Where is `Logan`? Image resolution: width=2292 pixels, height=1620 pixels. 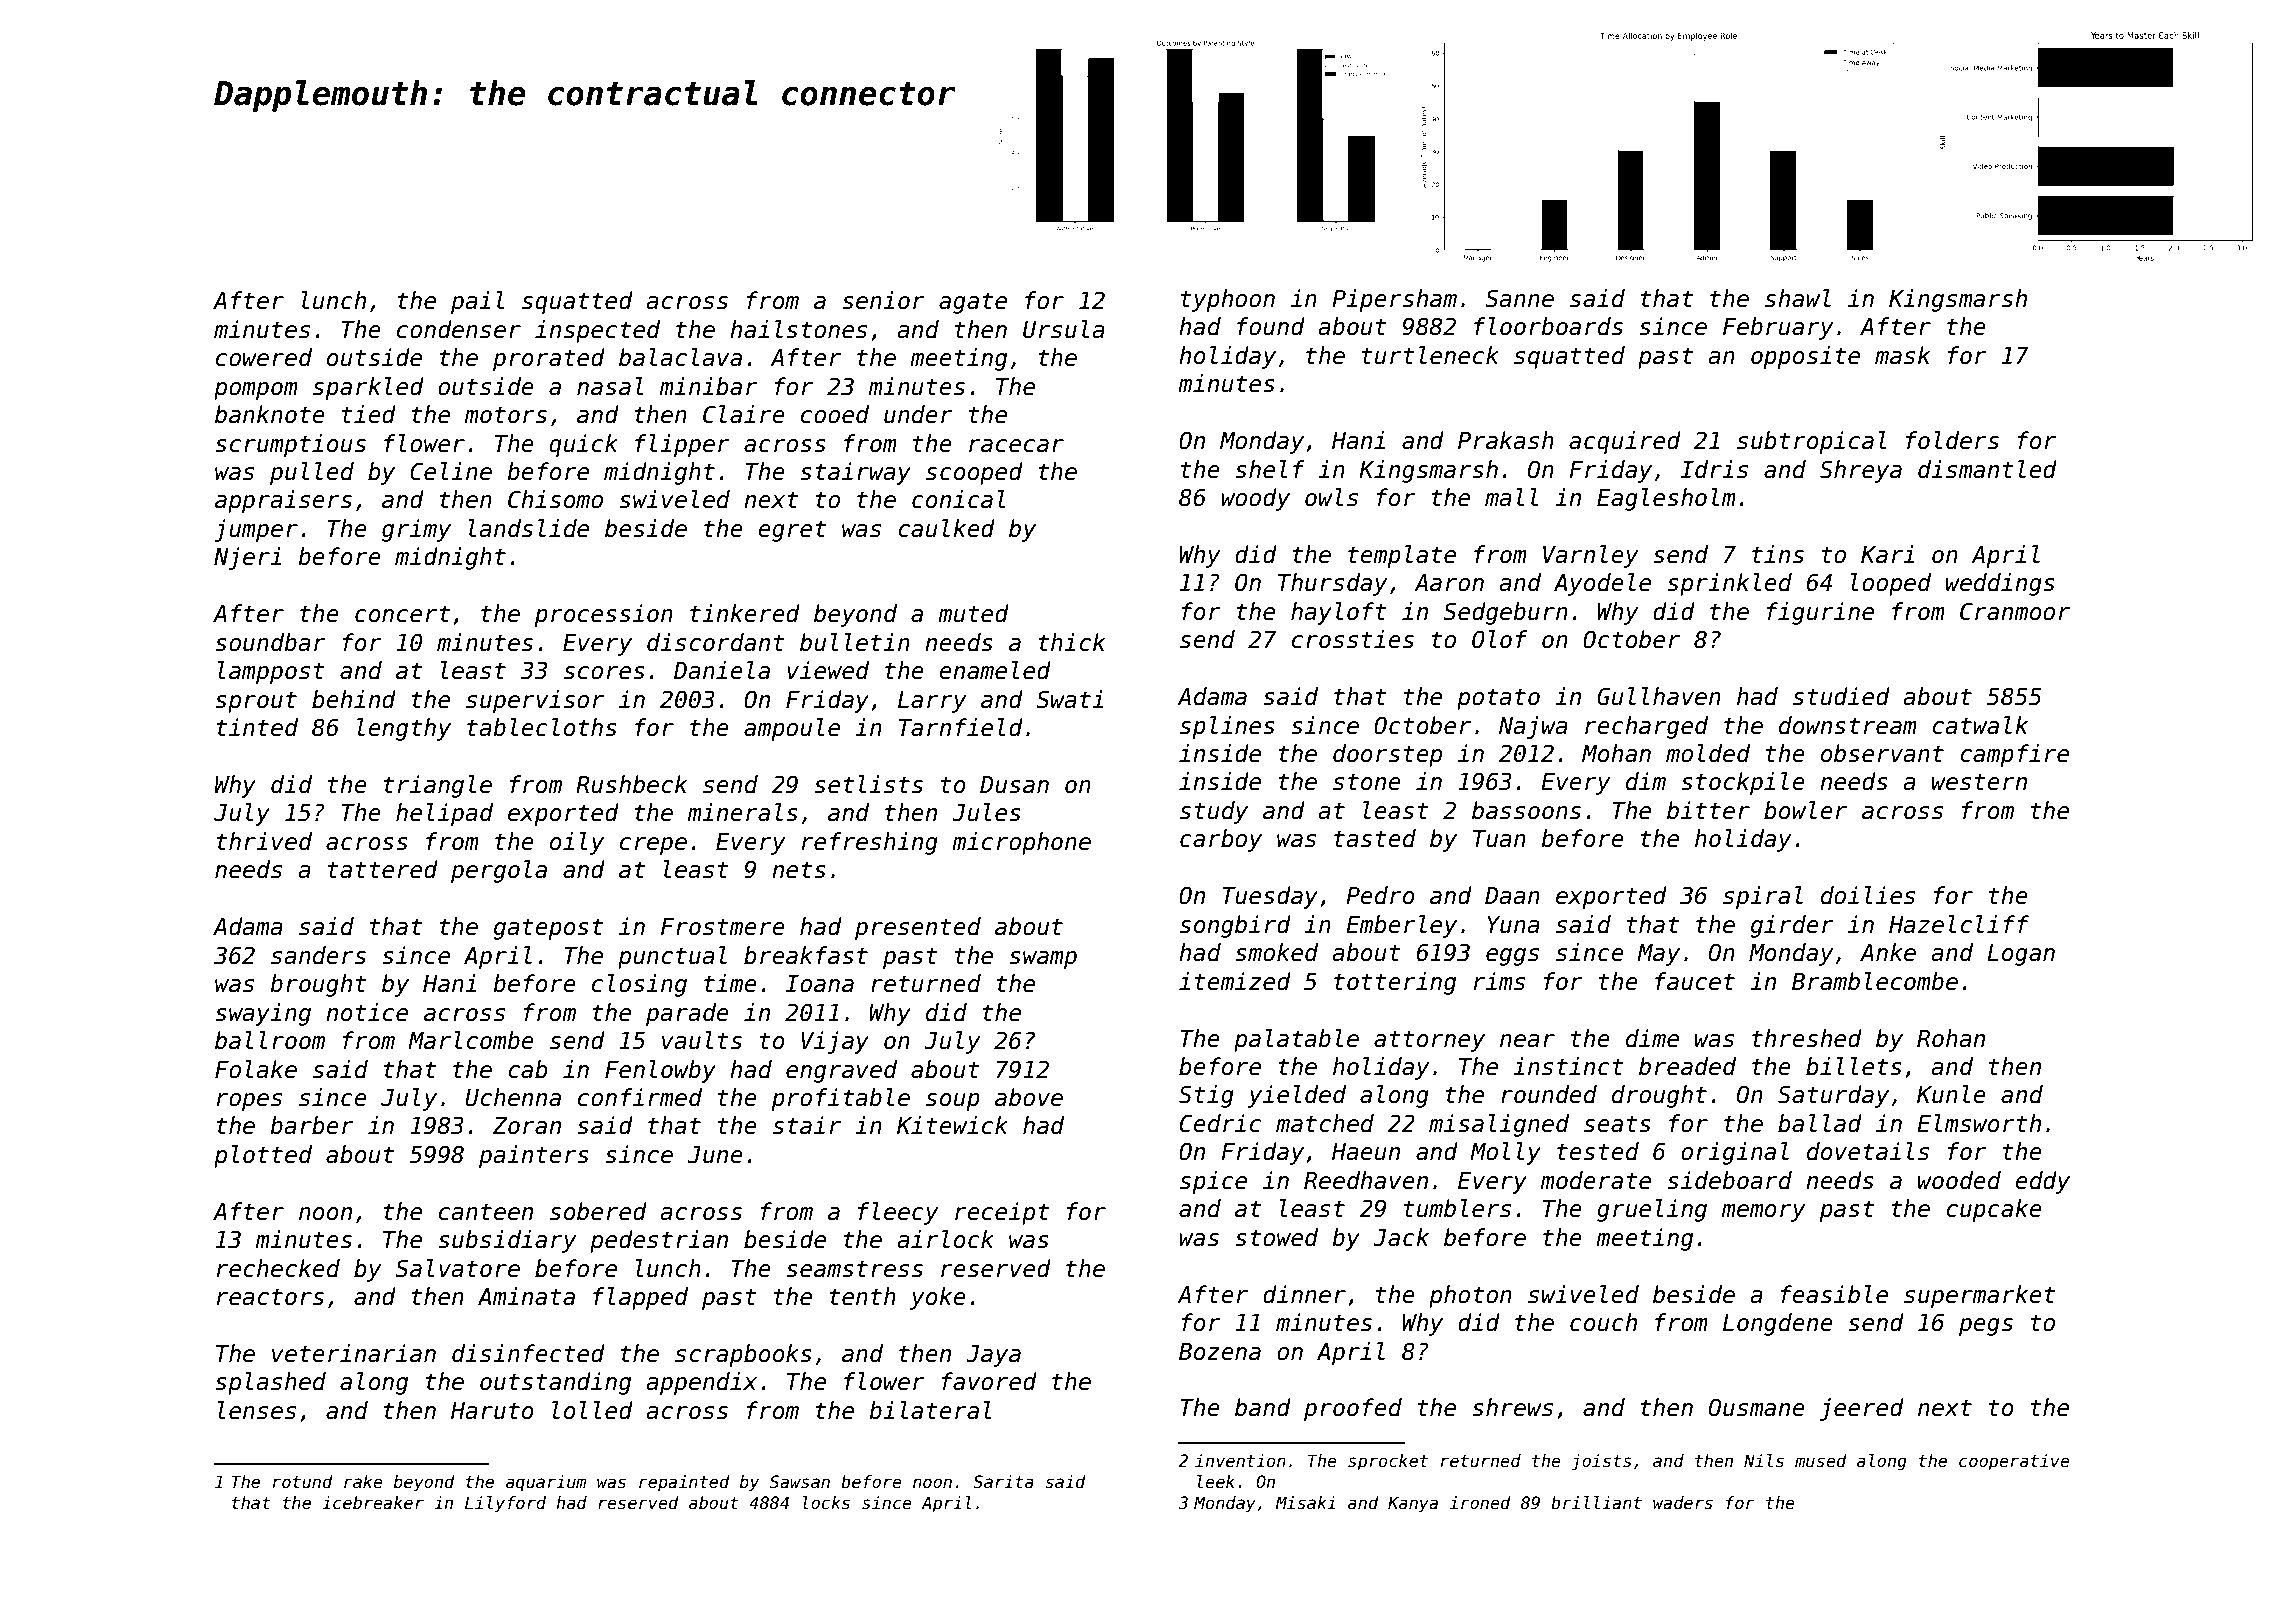 Logan is located at coordinates (2021, 955).
